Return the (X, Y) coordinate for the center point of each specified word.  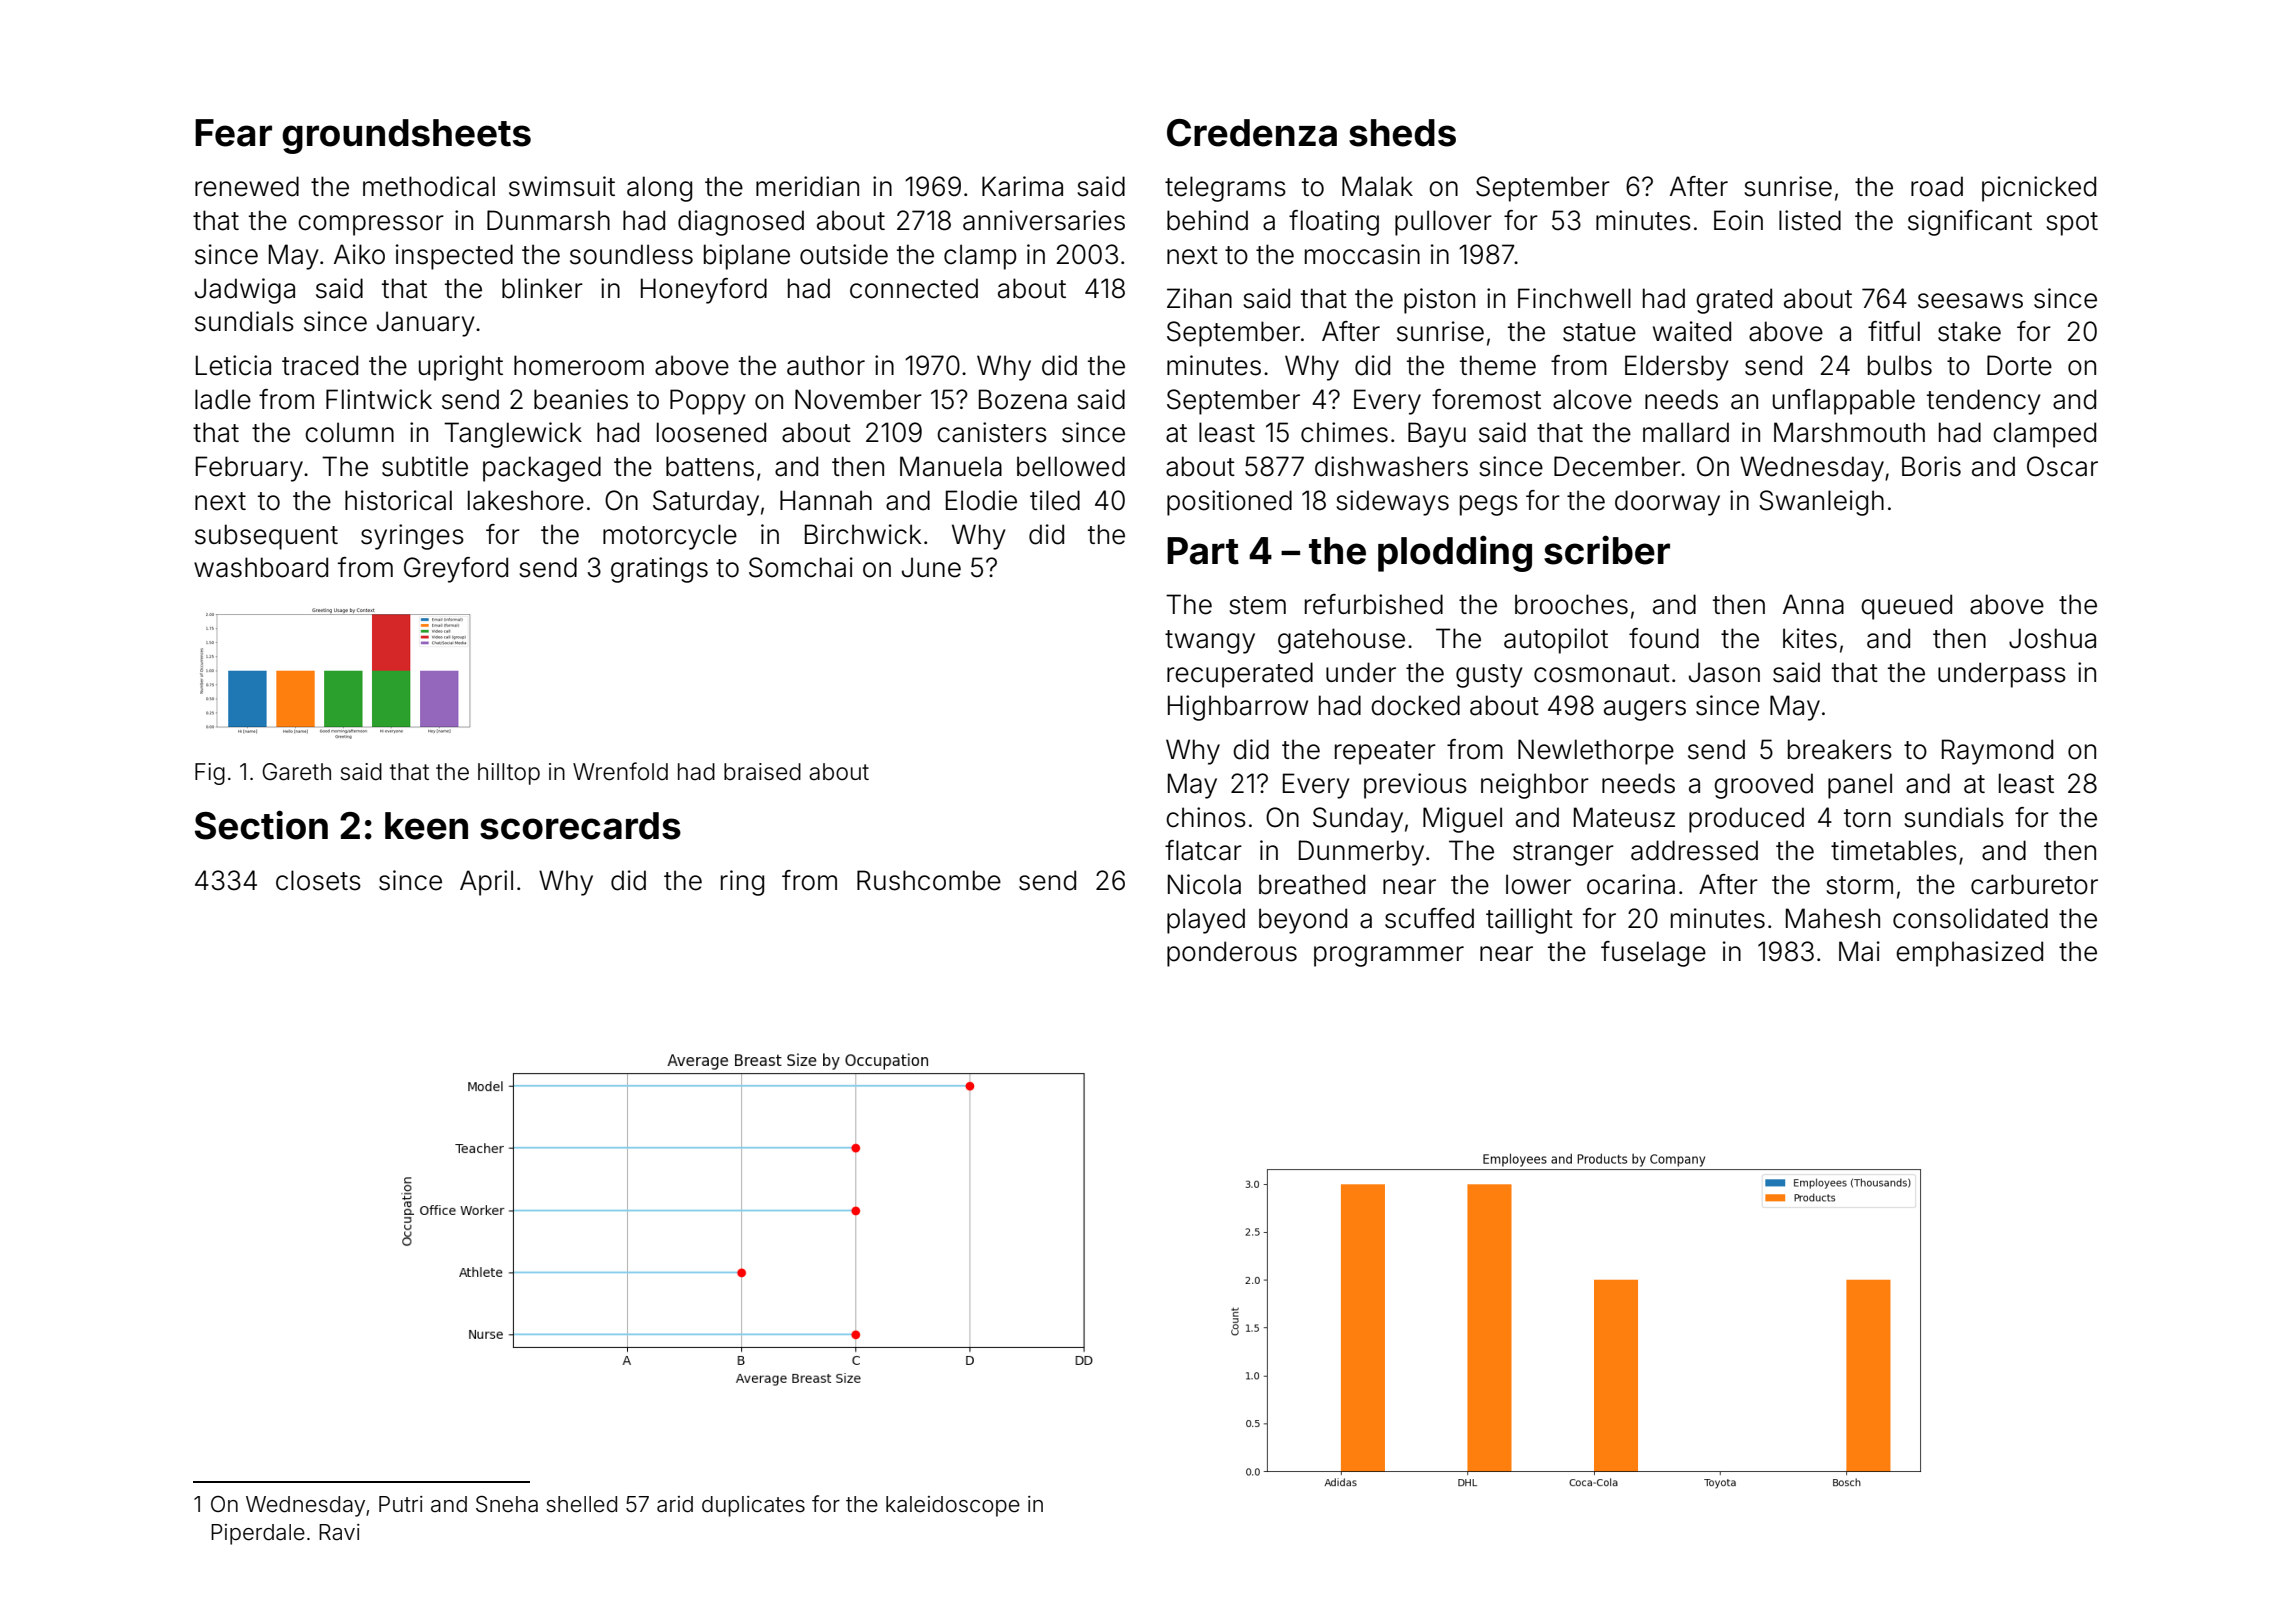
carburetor (2034, 884)
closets (318, 880)
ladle (223, 399)
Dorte (2019, 365)
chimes (1344, 432)
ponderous (1232, 954)
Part (1203, 551)
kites (1810, 638)
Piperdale (258, 1534)
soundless (631, 254)
